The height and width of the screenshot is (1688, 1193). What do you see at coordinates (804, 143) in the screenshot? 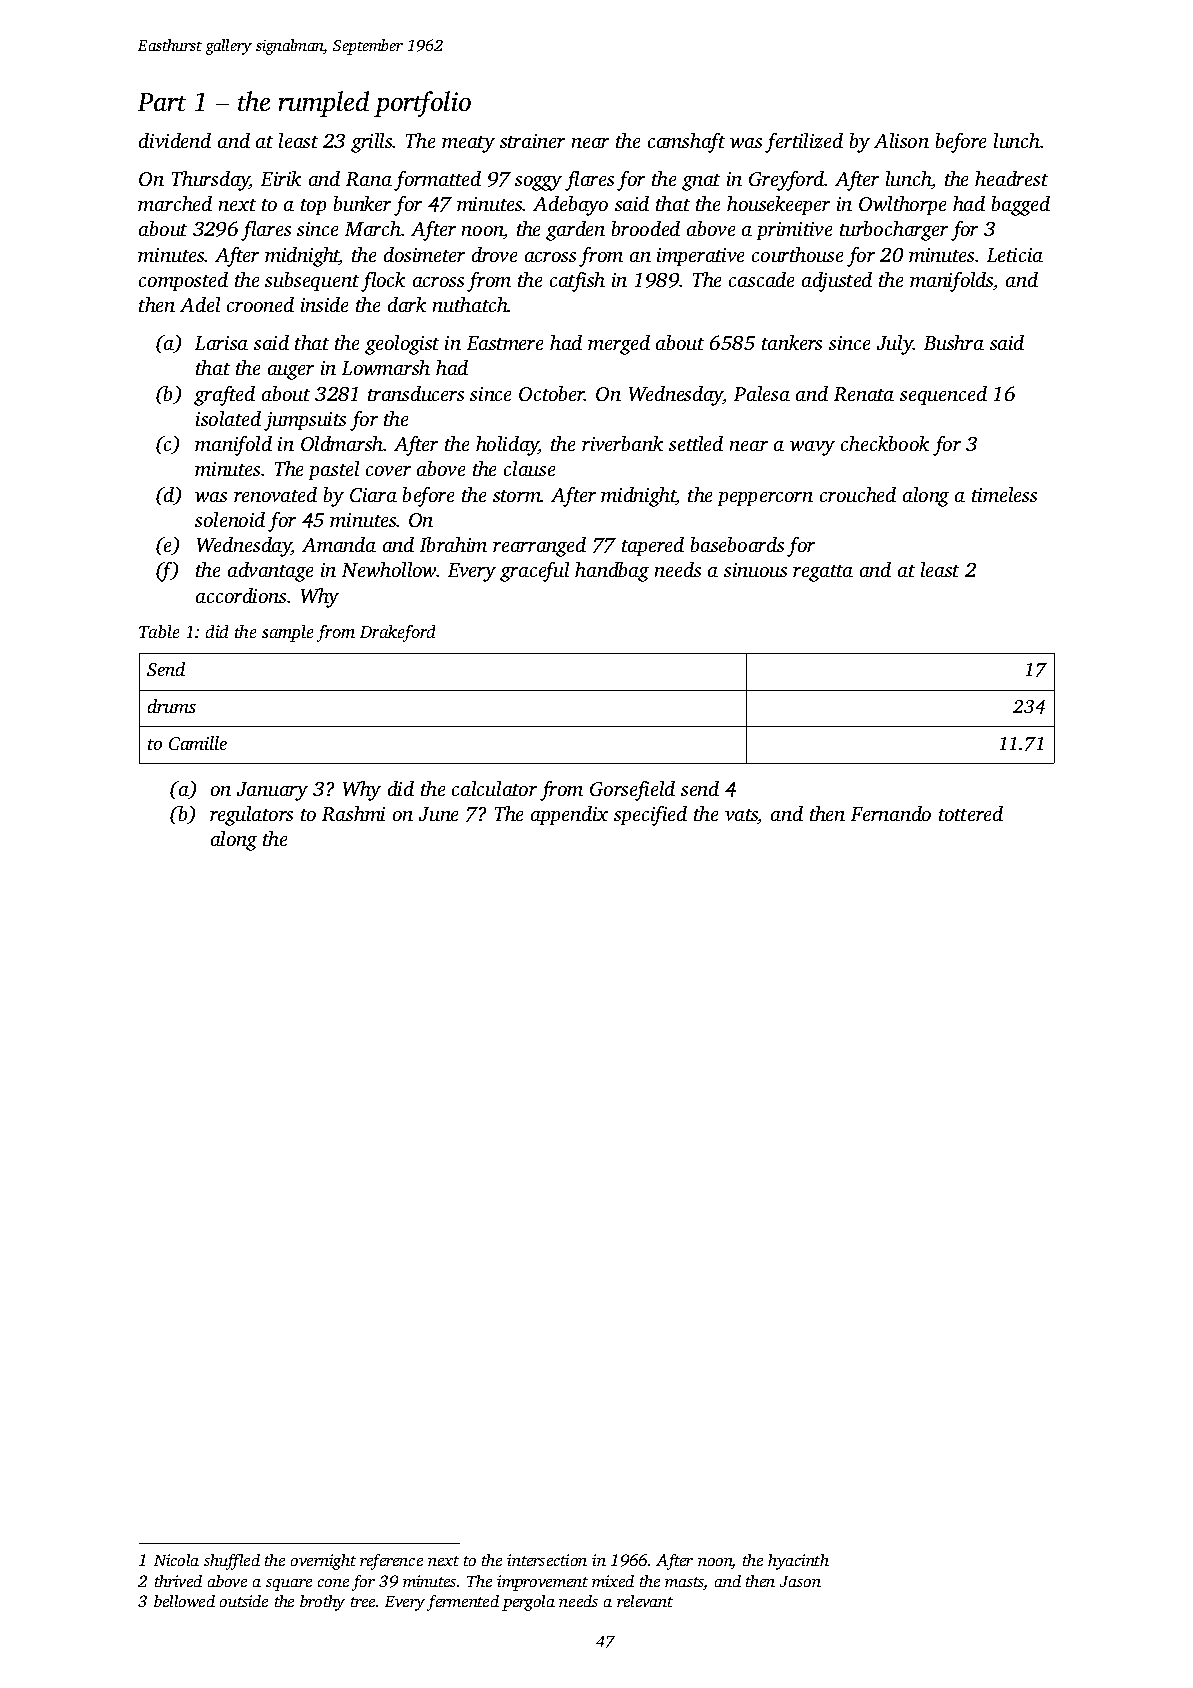
I see `fertilized` at bounding box center [804, 143].
